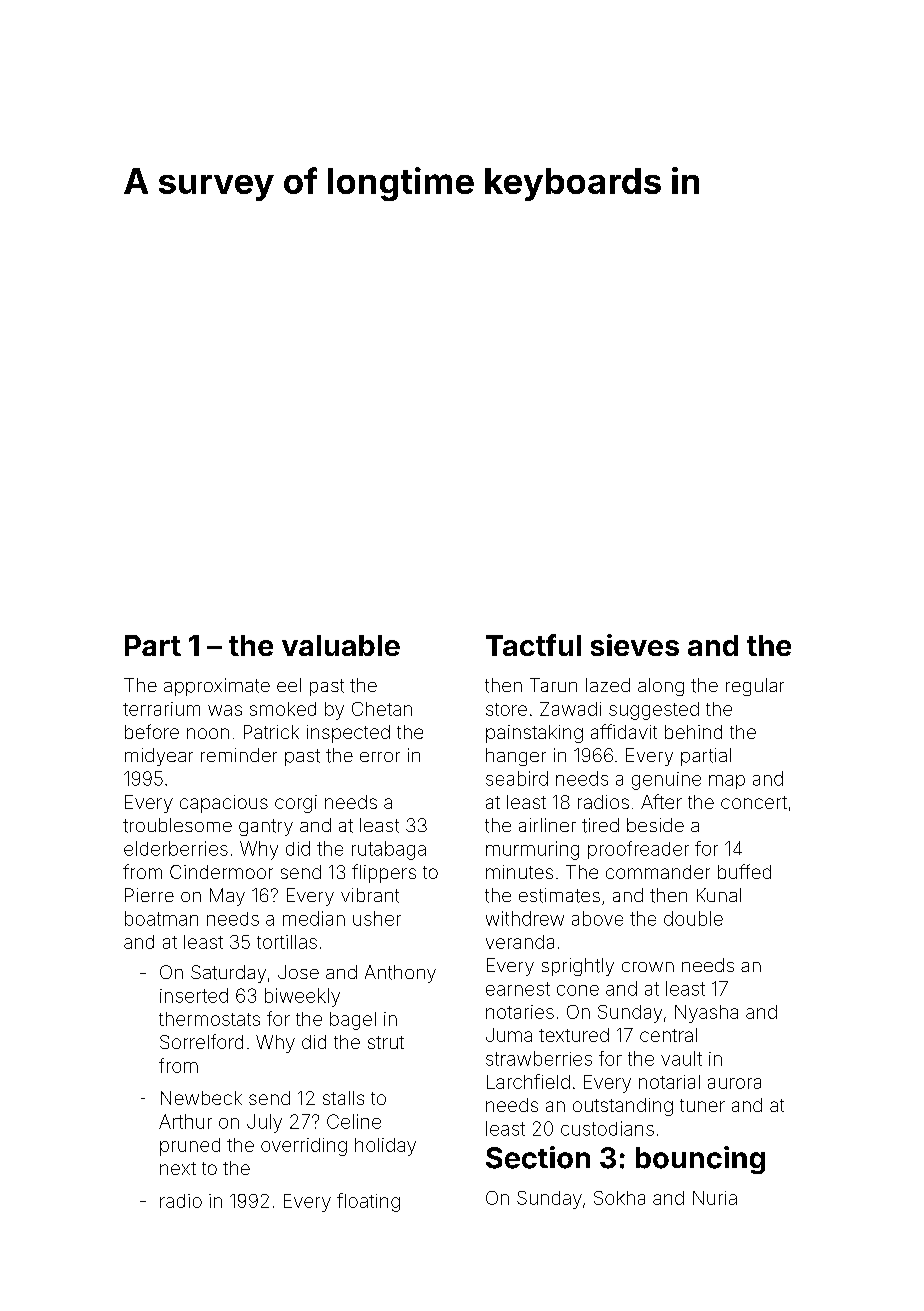 The image size is (924, 1311). I want to click on elderberries, so click(176, 848).
